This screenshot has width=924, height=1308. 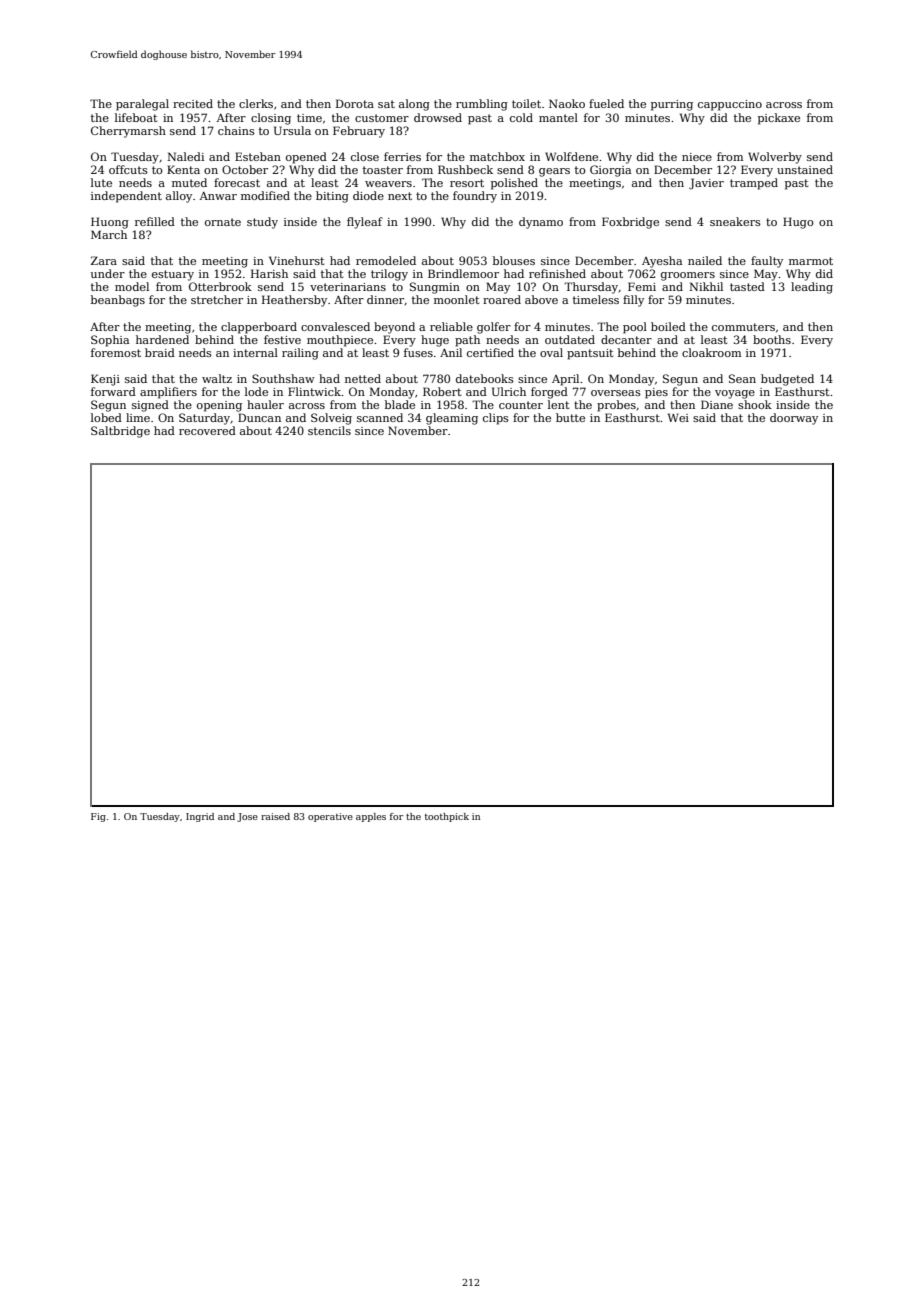 What do you see at coordinates (451, 326) in the screenshot?
I see `reliable` at bounding box center [451, 326].
